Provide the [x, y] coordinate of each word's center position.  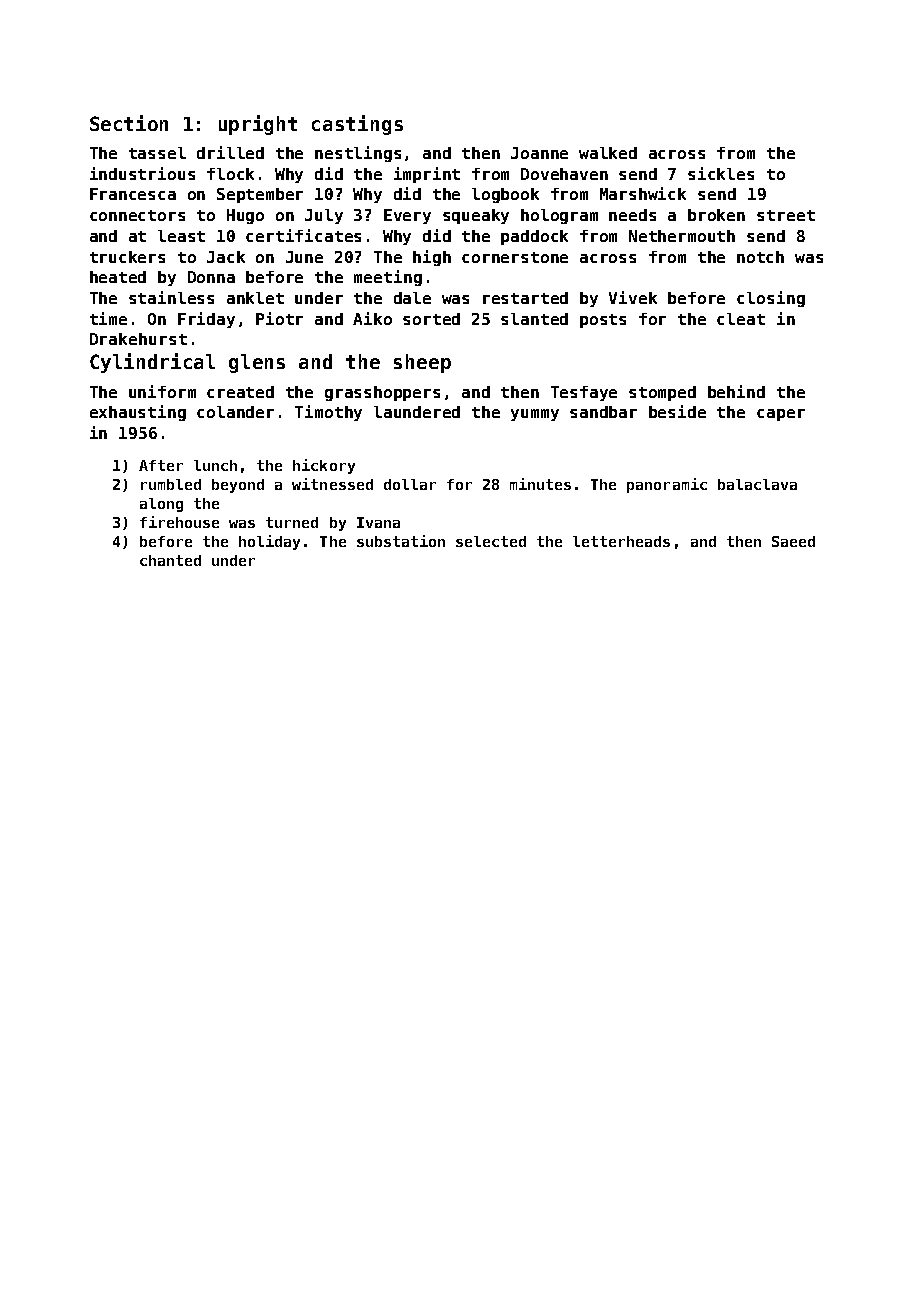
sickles [721, 173]
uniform [162, 391]
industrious [142, 173]
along [161, 505]
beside [677, 411]
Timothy [328, 413]
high [432, 258]
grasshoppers [382, 393]
